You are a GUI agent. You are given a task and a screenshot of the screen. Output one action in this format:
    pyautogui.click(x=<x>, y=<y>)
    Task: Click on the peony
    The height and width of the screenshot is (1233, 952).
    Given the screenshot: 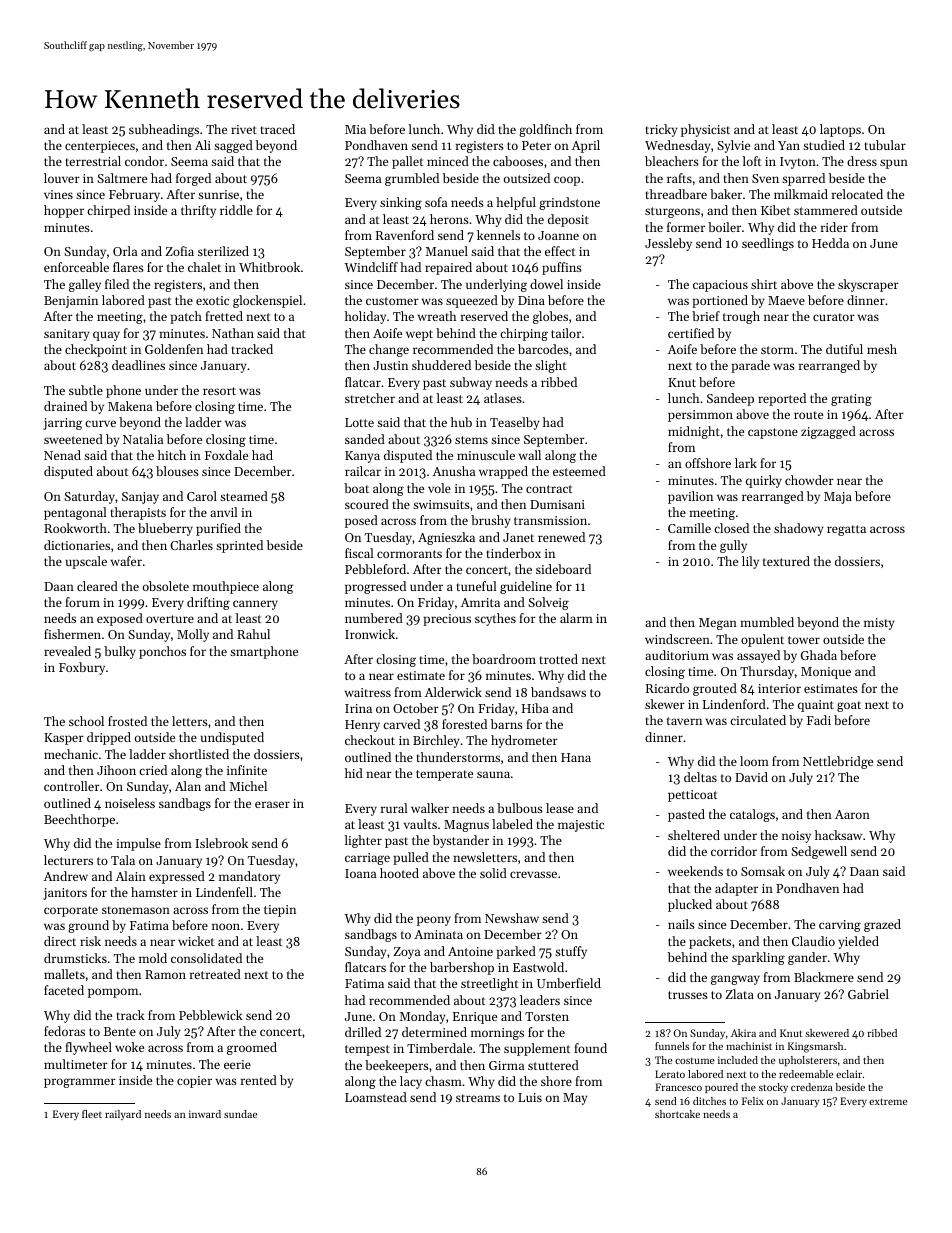 What is the action you would take?
    pyautogui.click(x=434, y=921)
